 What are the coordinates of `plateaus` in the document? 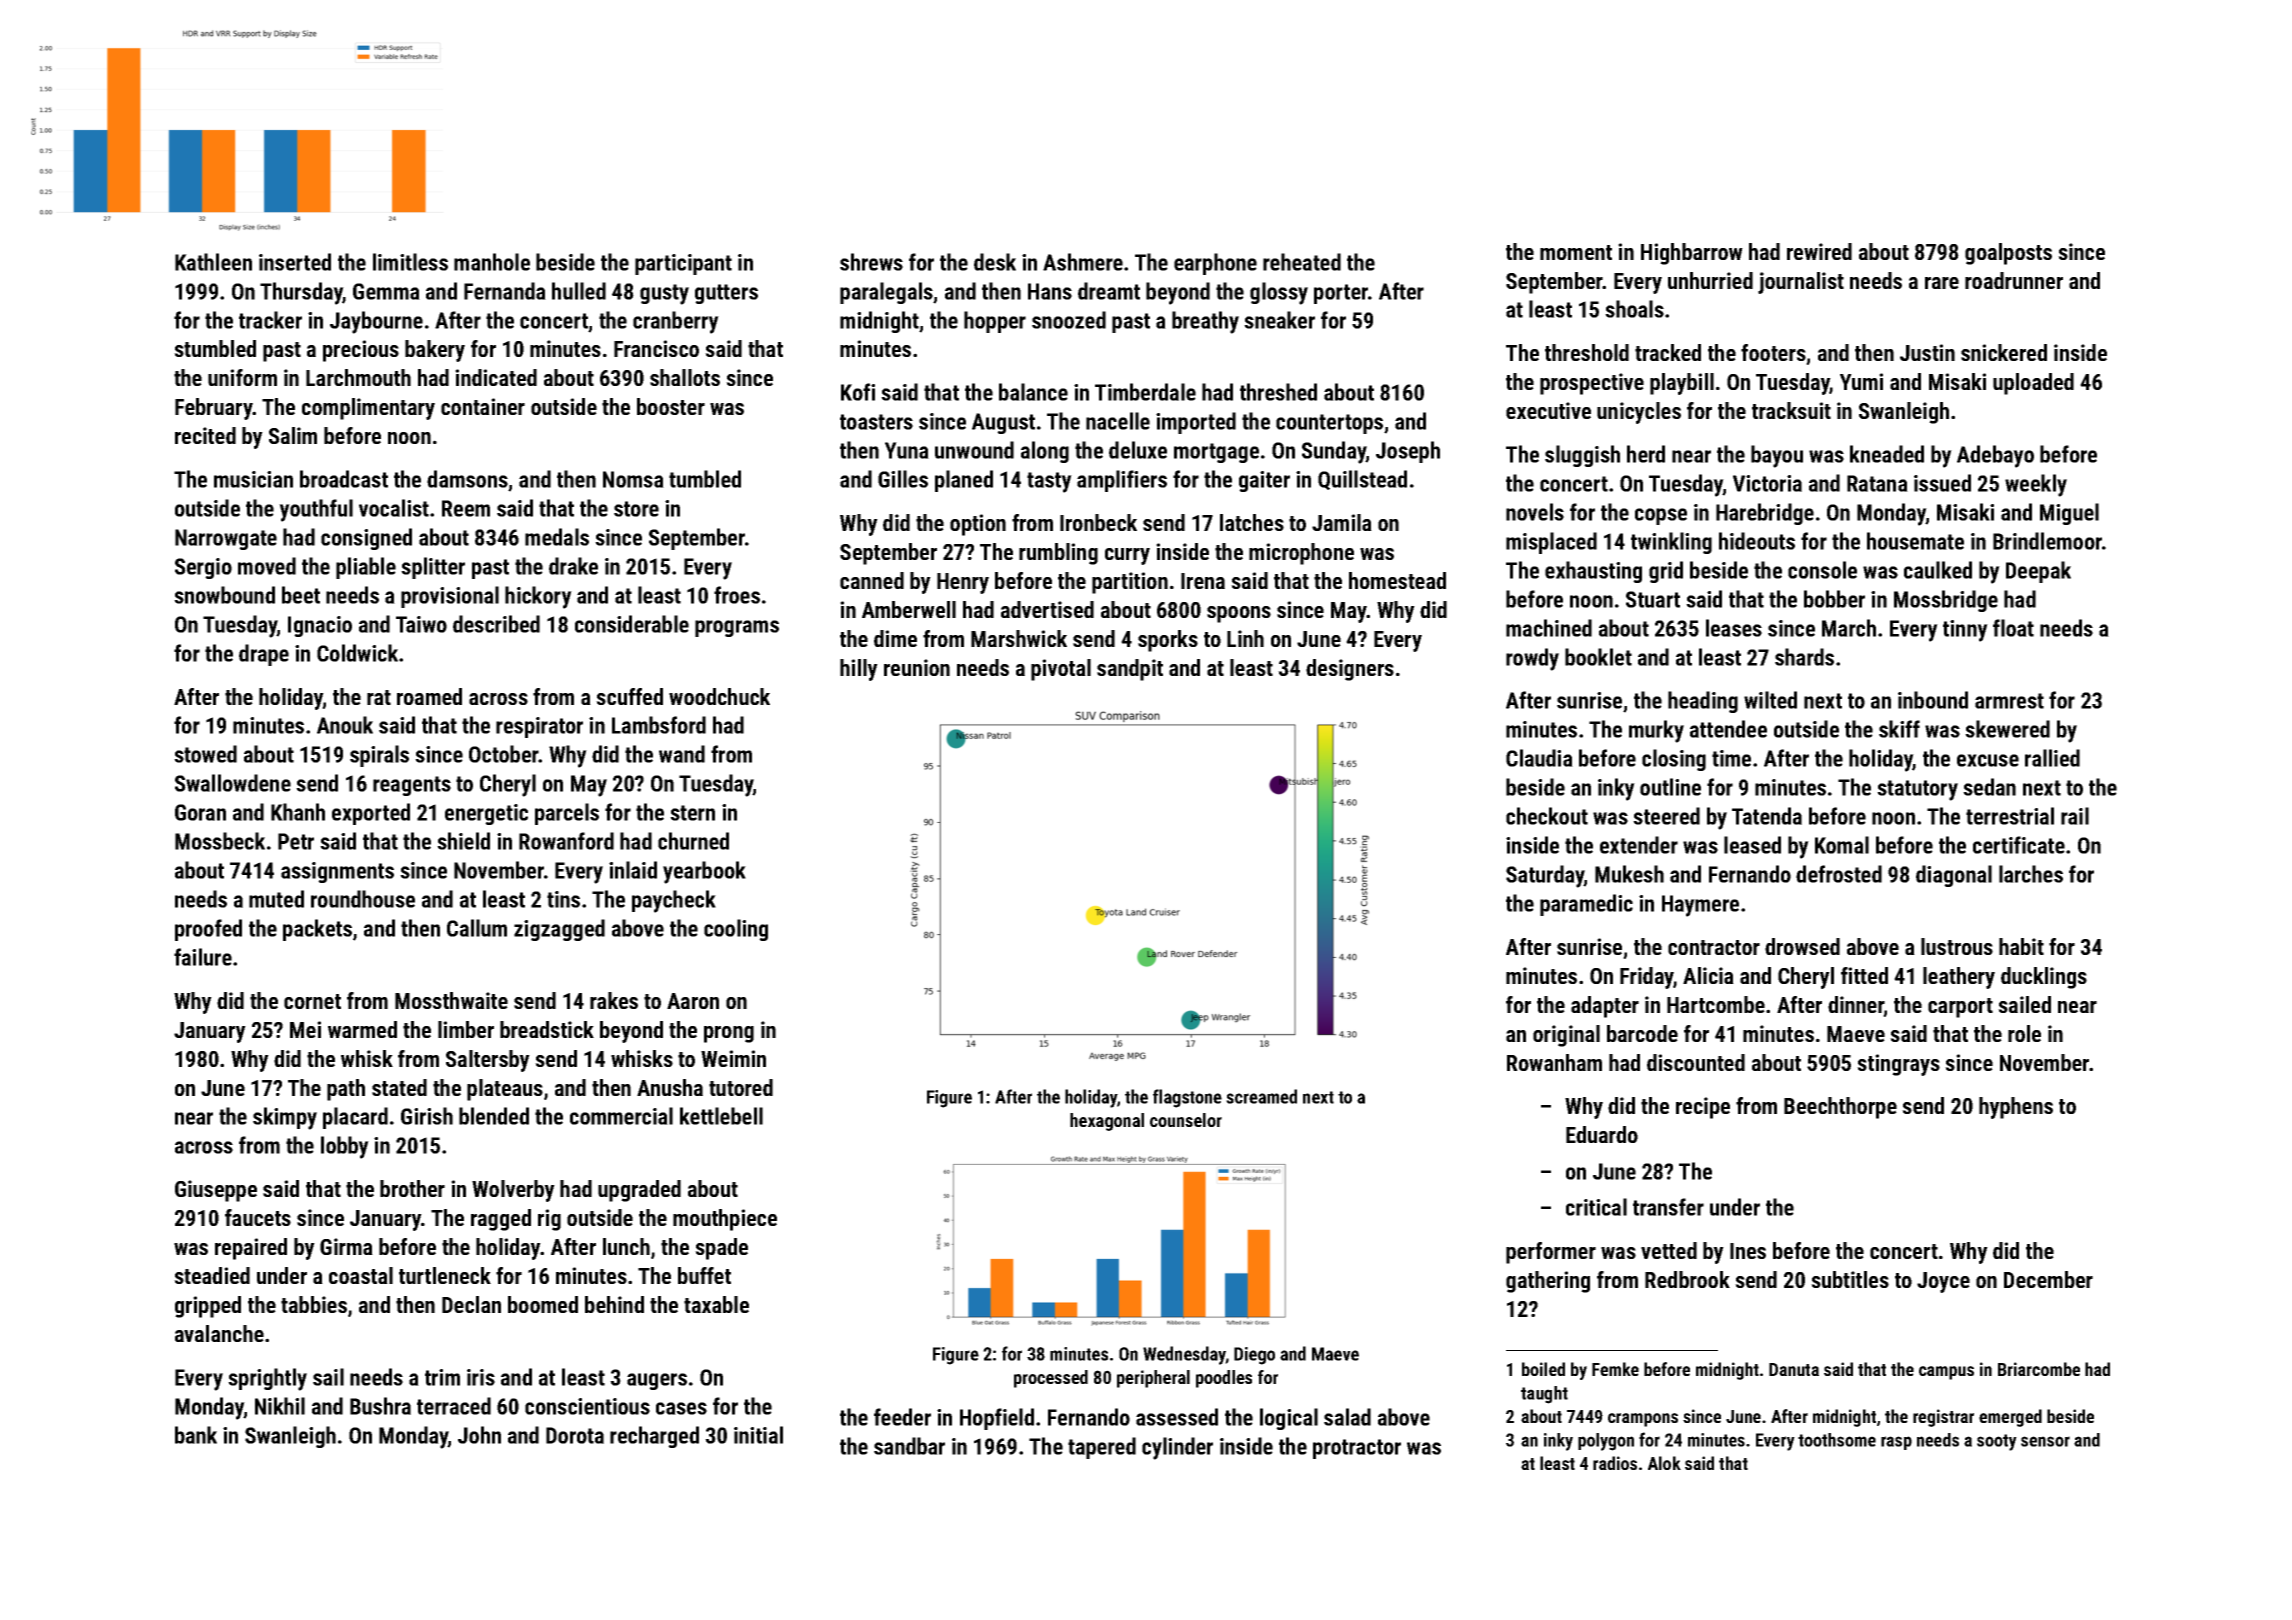 It's located at (505, 1090).
